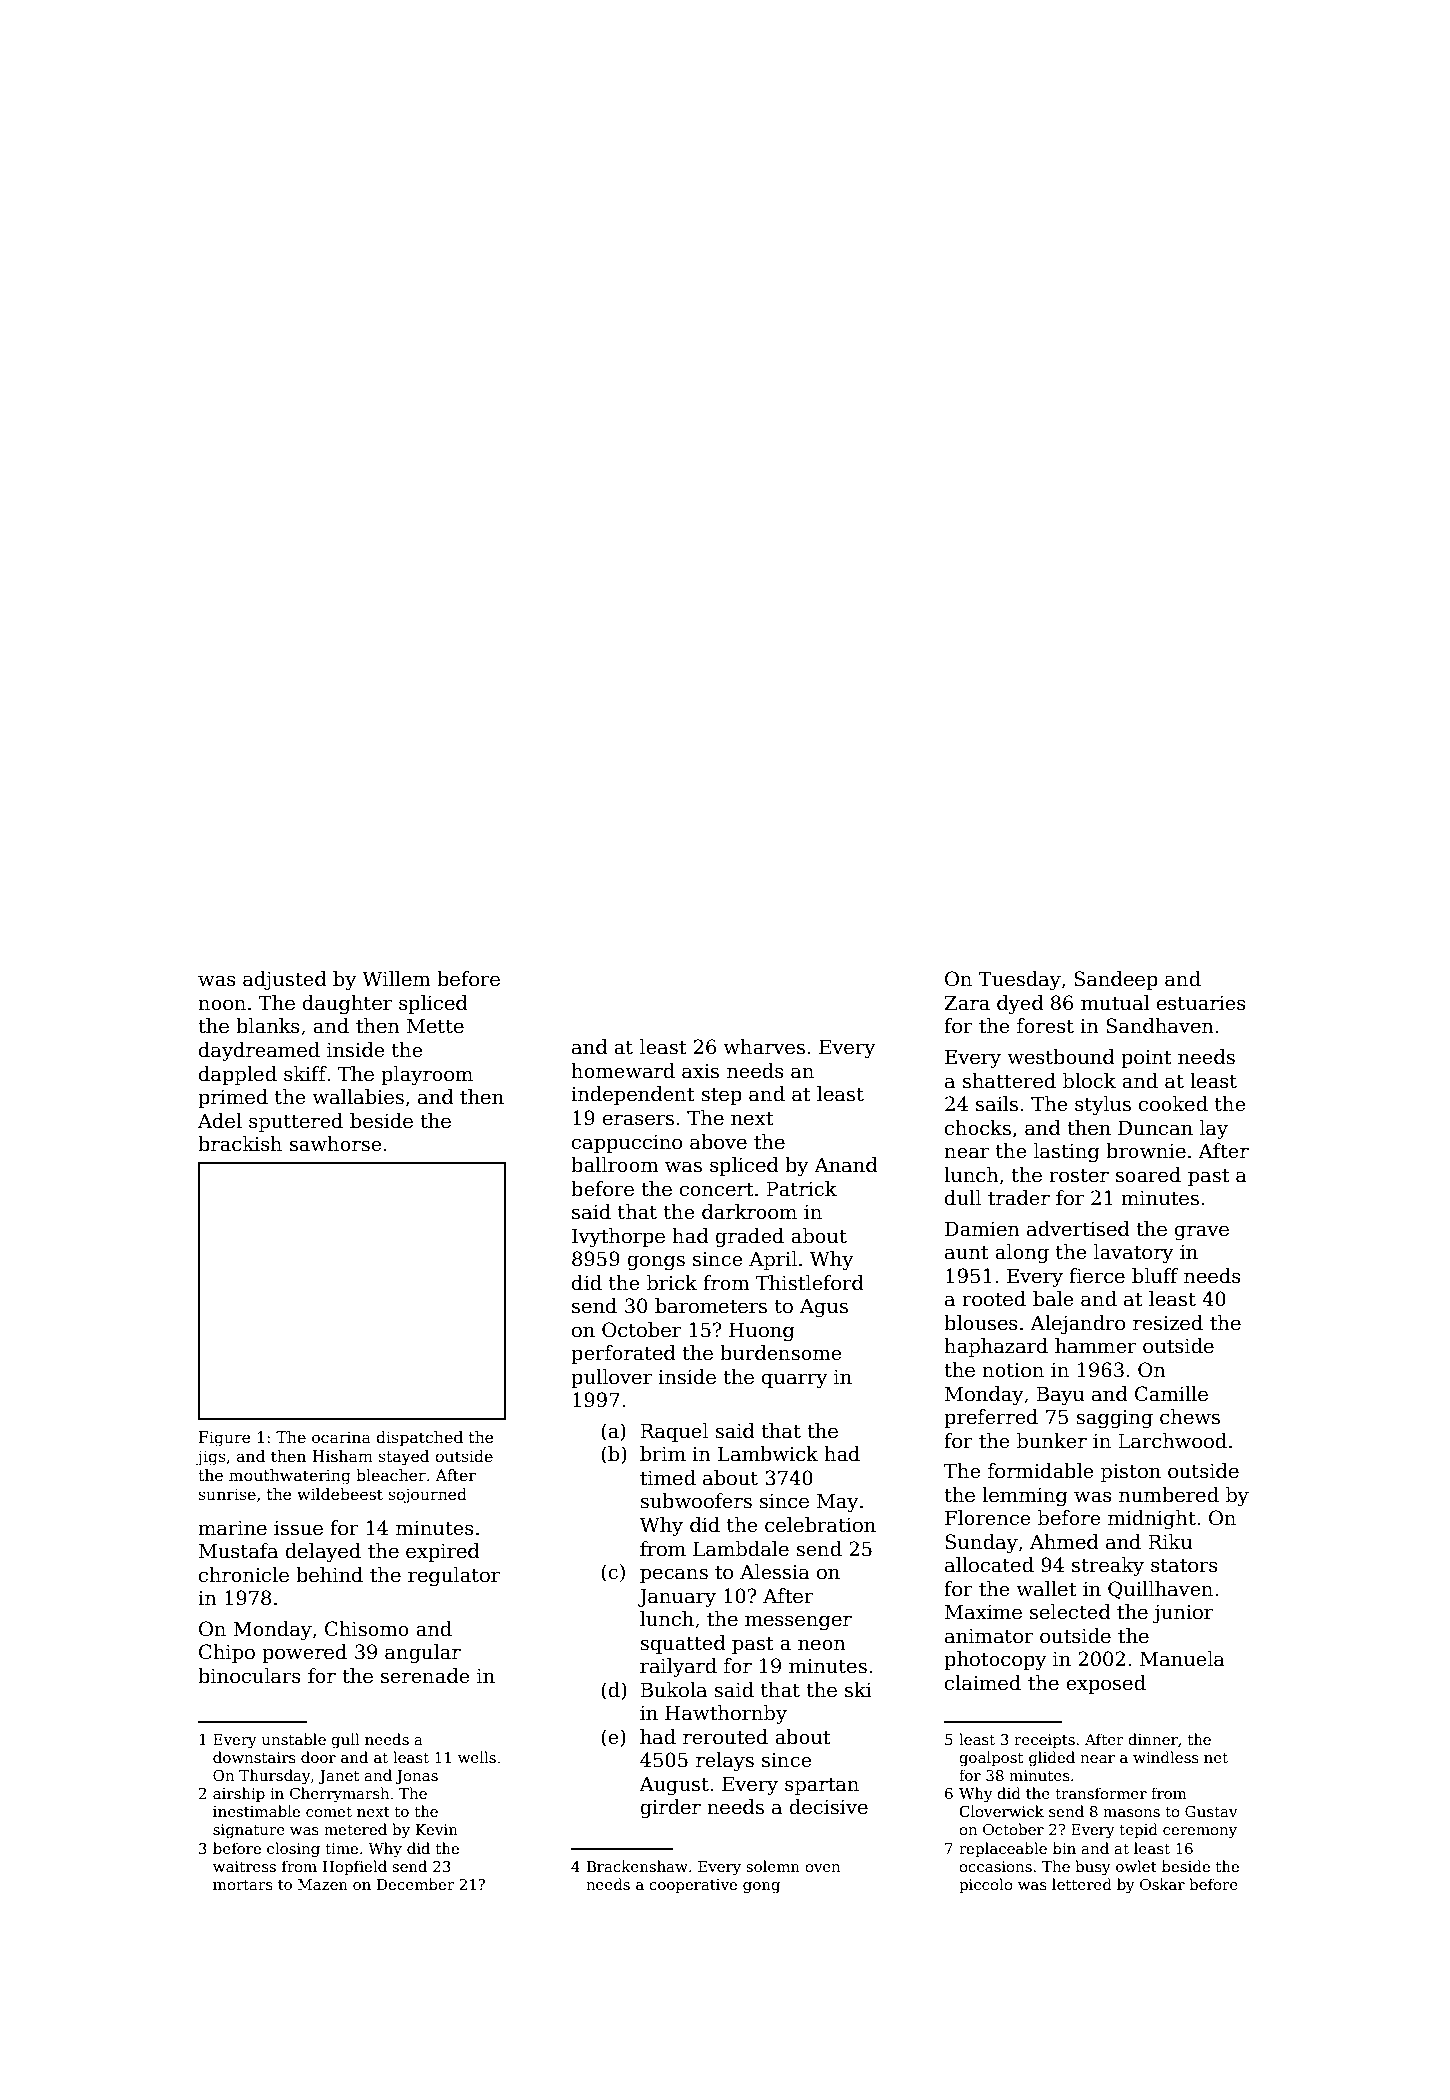 This page has height=2100, width=1450. Describe the element at coordinates (341, 1437) in the page. I see `ocarina` at that location.
